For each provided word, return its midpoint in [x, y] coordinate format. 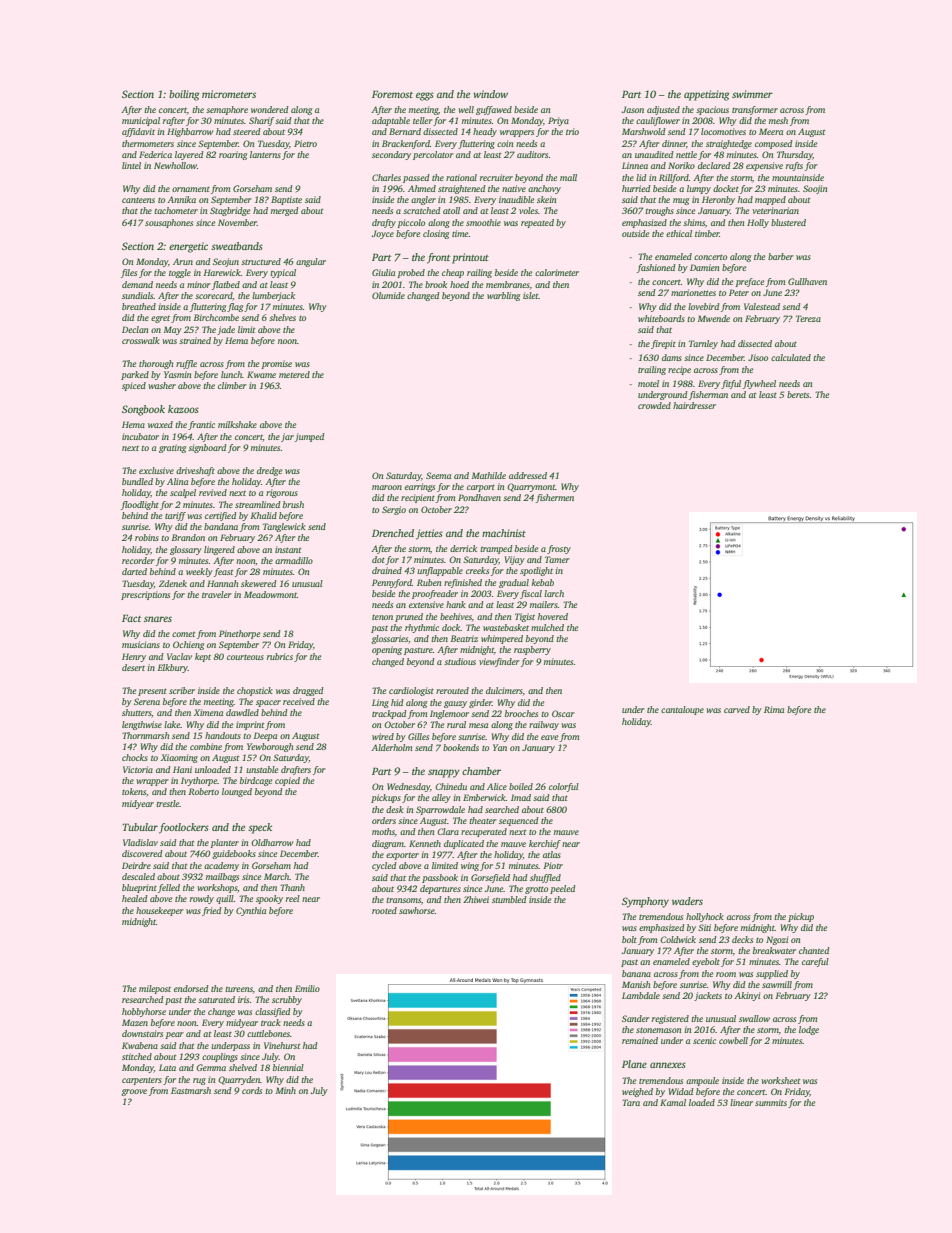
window [490, 94]
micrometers [229, 94]
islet [531, 295]
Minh [286, 1090]
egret [160, 319]
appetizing [706, 95]
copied [287, 781]
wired [383, 736]
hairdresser [694, 405]
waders [687, 901]
